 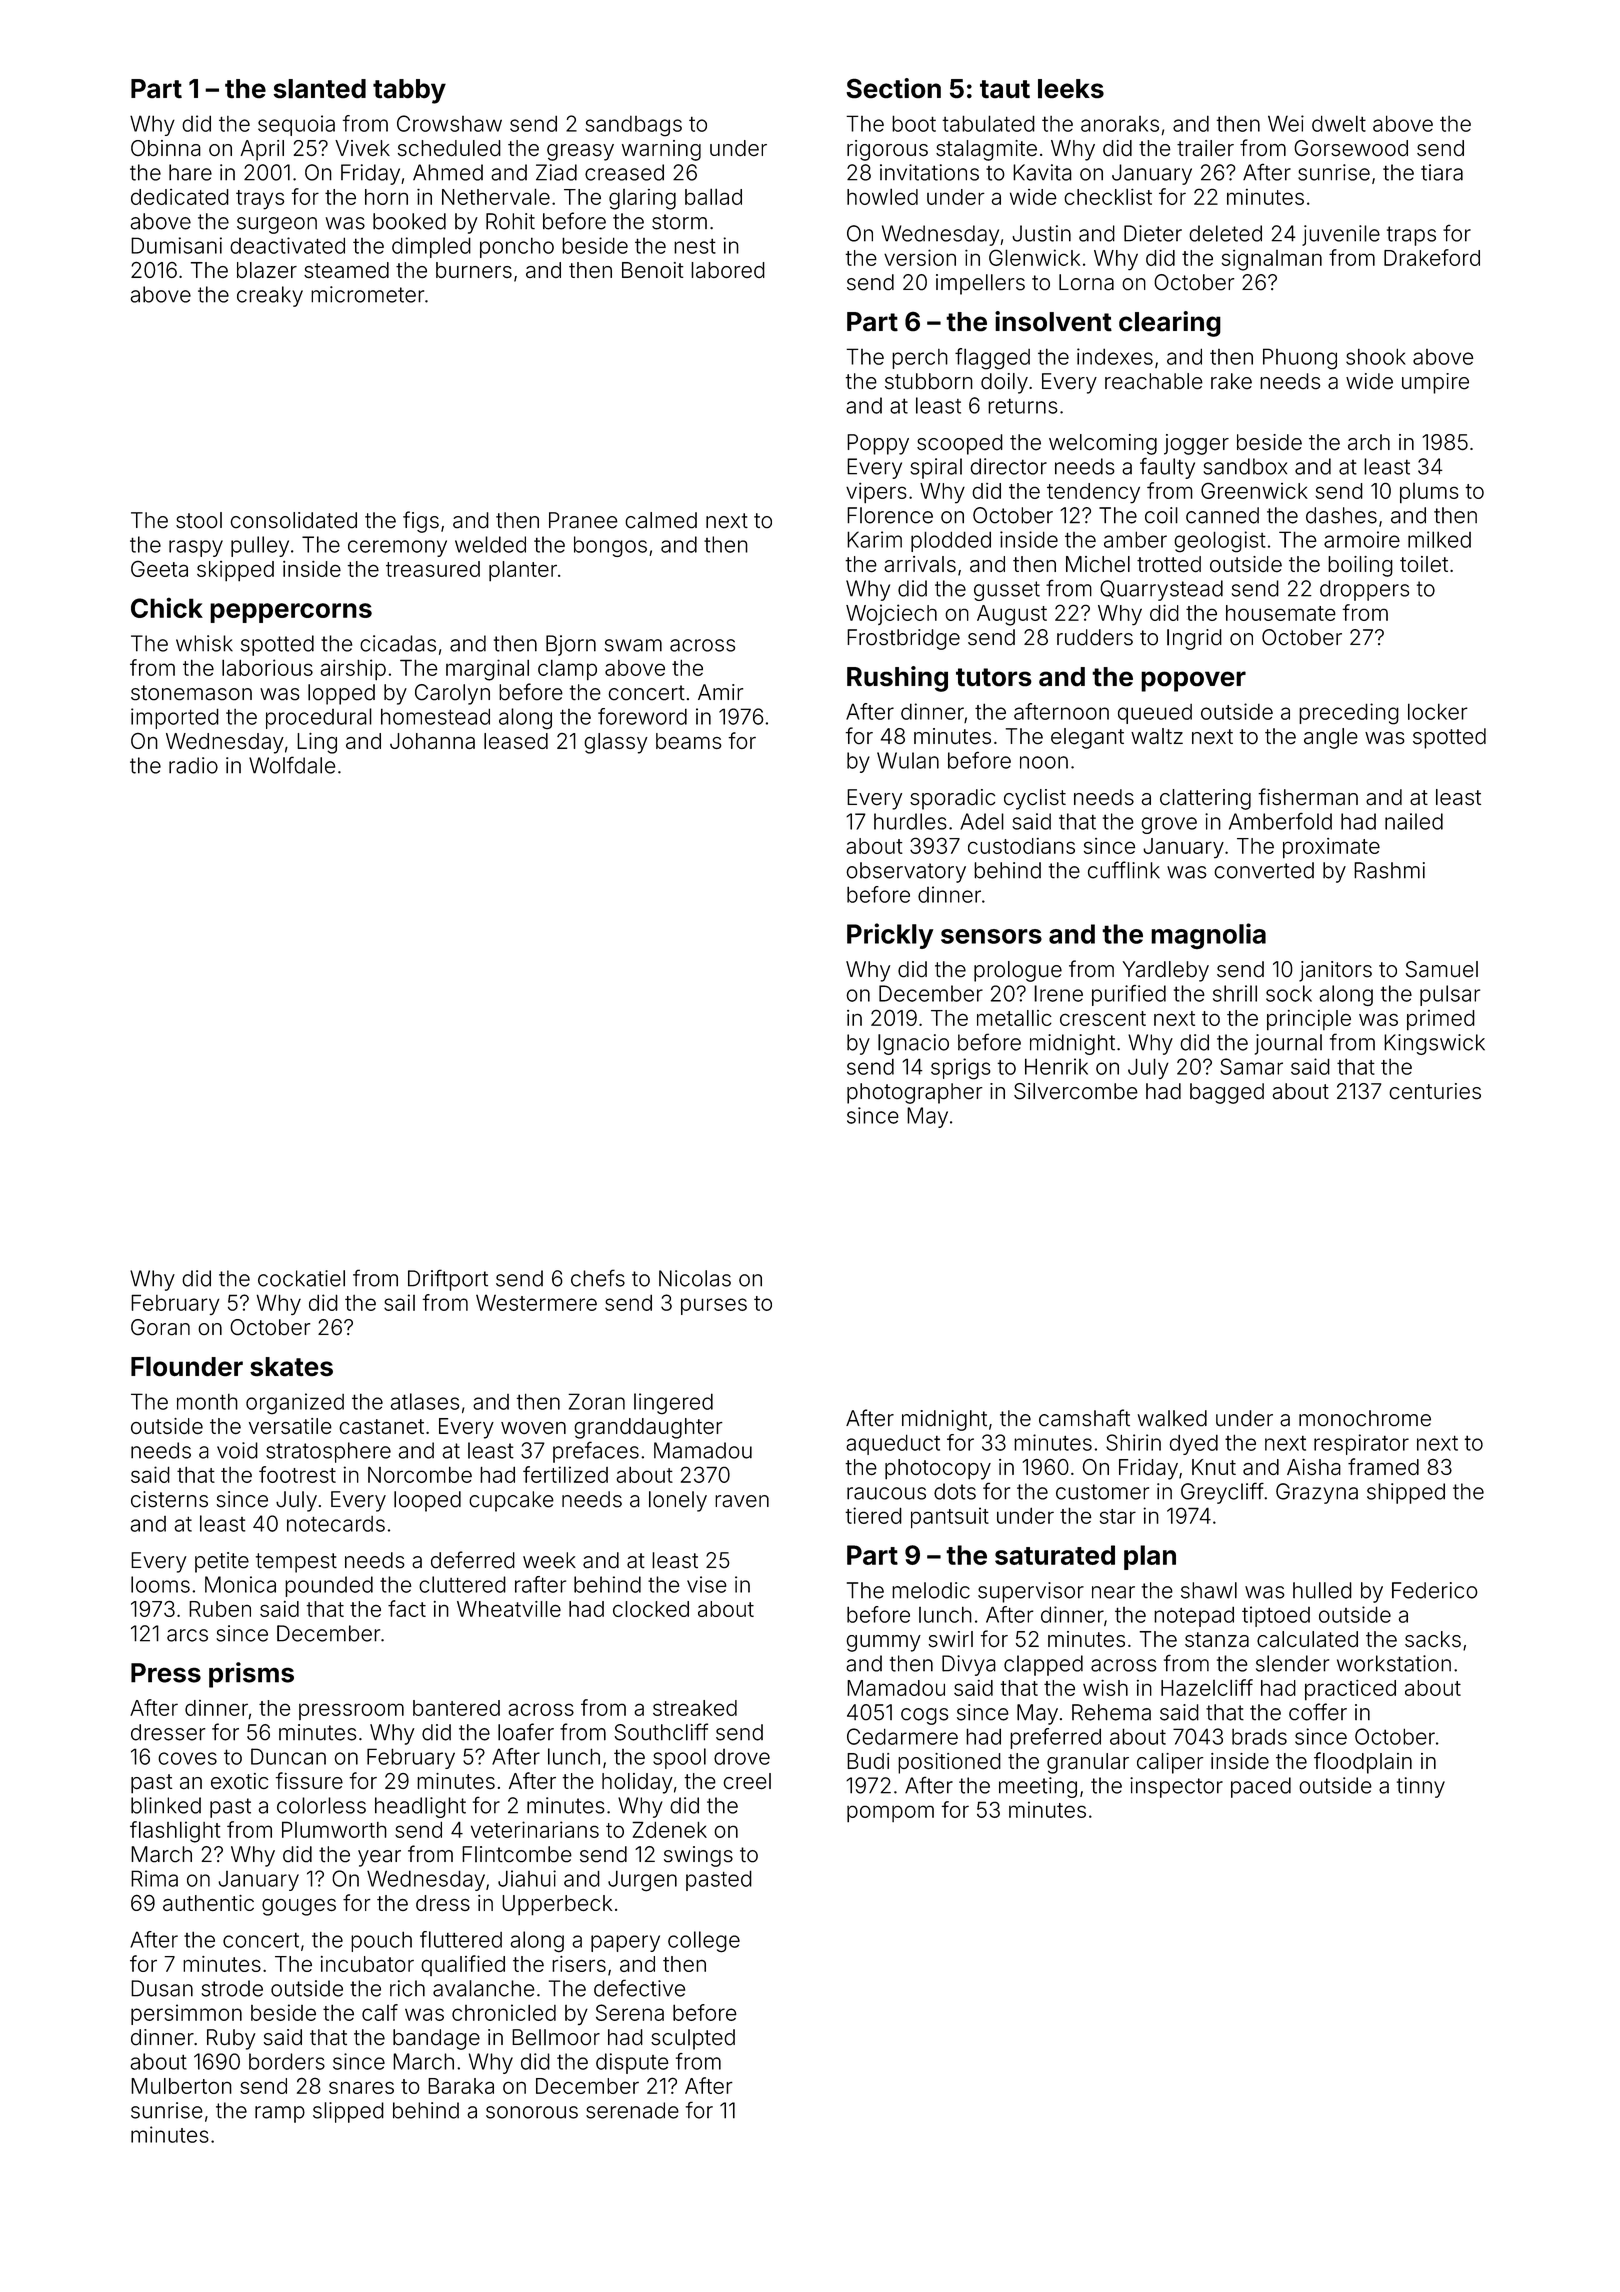 What do you see at coordinates (598, 1278) in the document?
I see `chefs` at bounding box center [598, 1278].
